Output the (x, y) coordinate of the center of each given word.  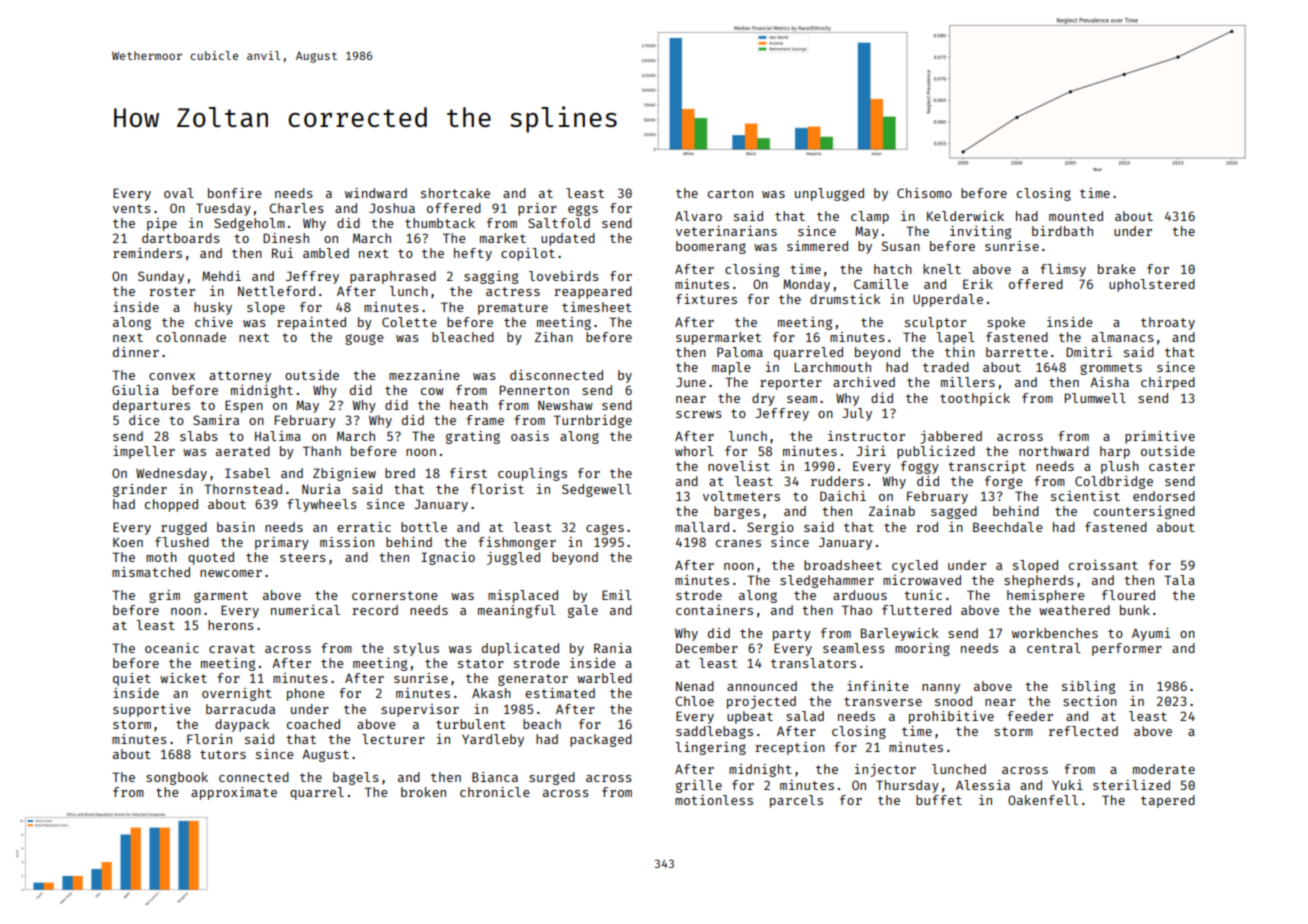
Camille (881, 284)
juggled (513, 558)
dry (763, 399)
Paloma (740, 352)
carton (730, 193)
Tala (1179, 580)
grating (473, 437)
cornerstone (395, 595)
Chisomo (924, 193)
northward (1054, 451)
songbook (177, 778)
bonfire (235, 193)
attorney (240, 377)
